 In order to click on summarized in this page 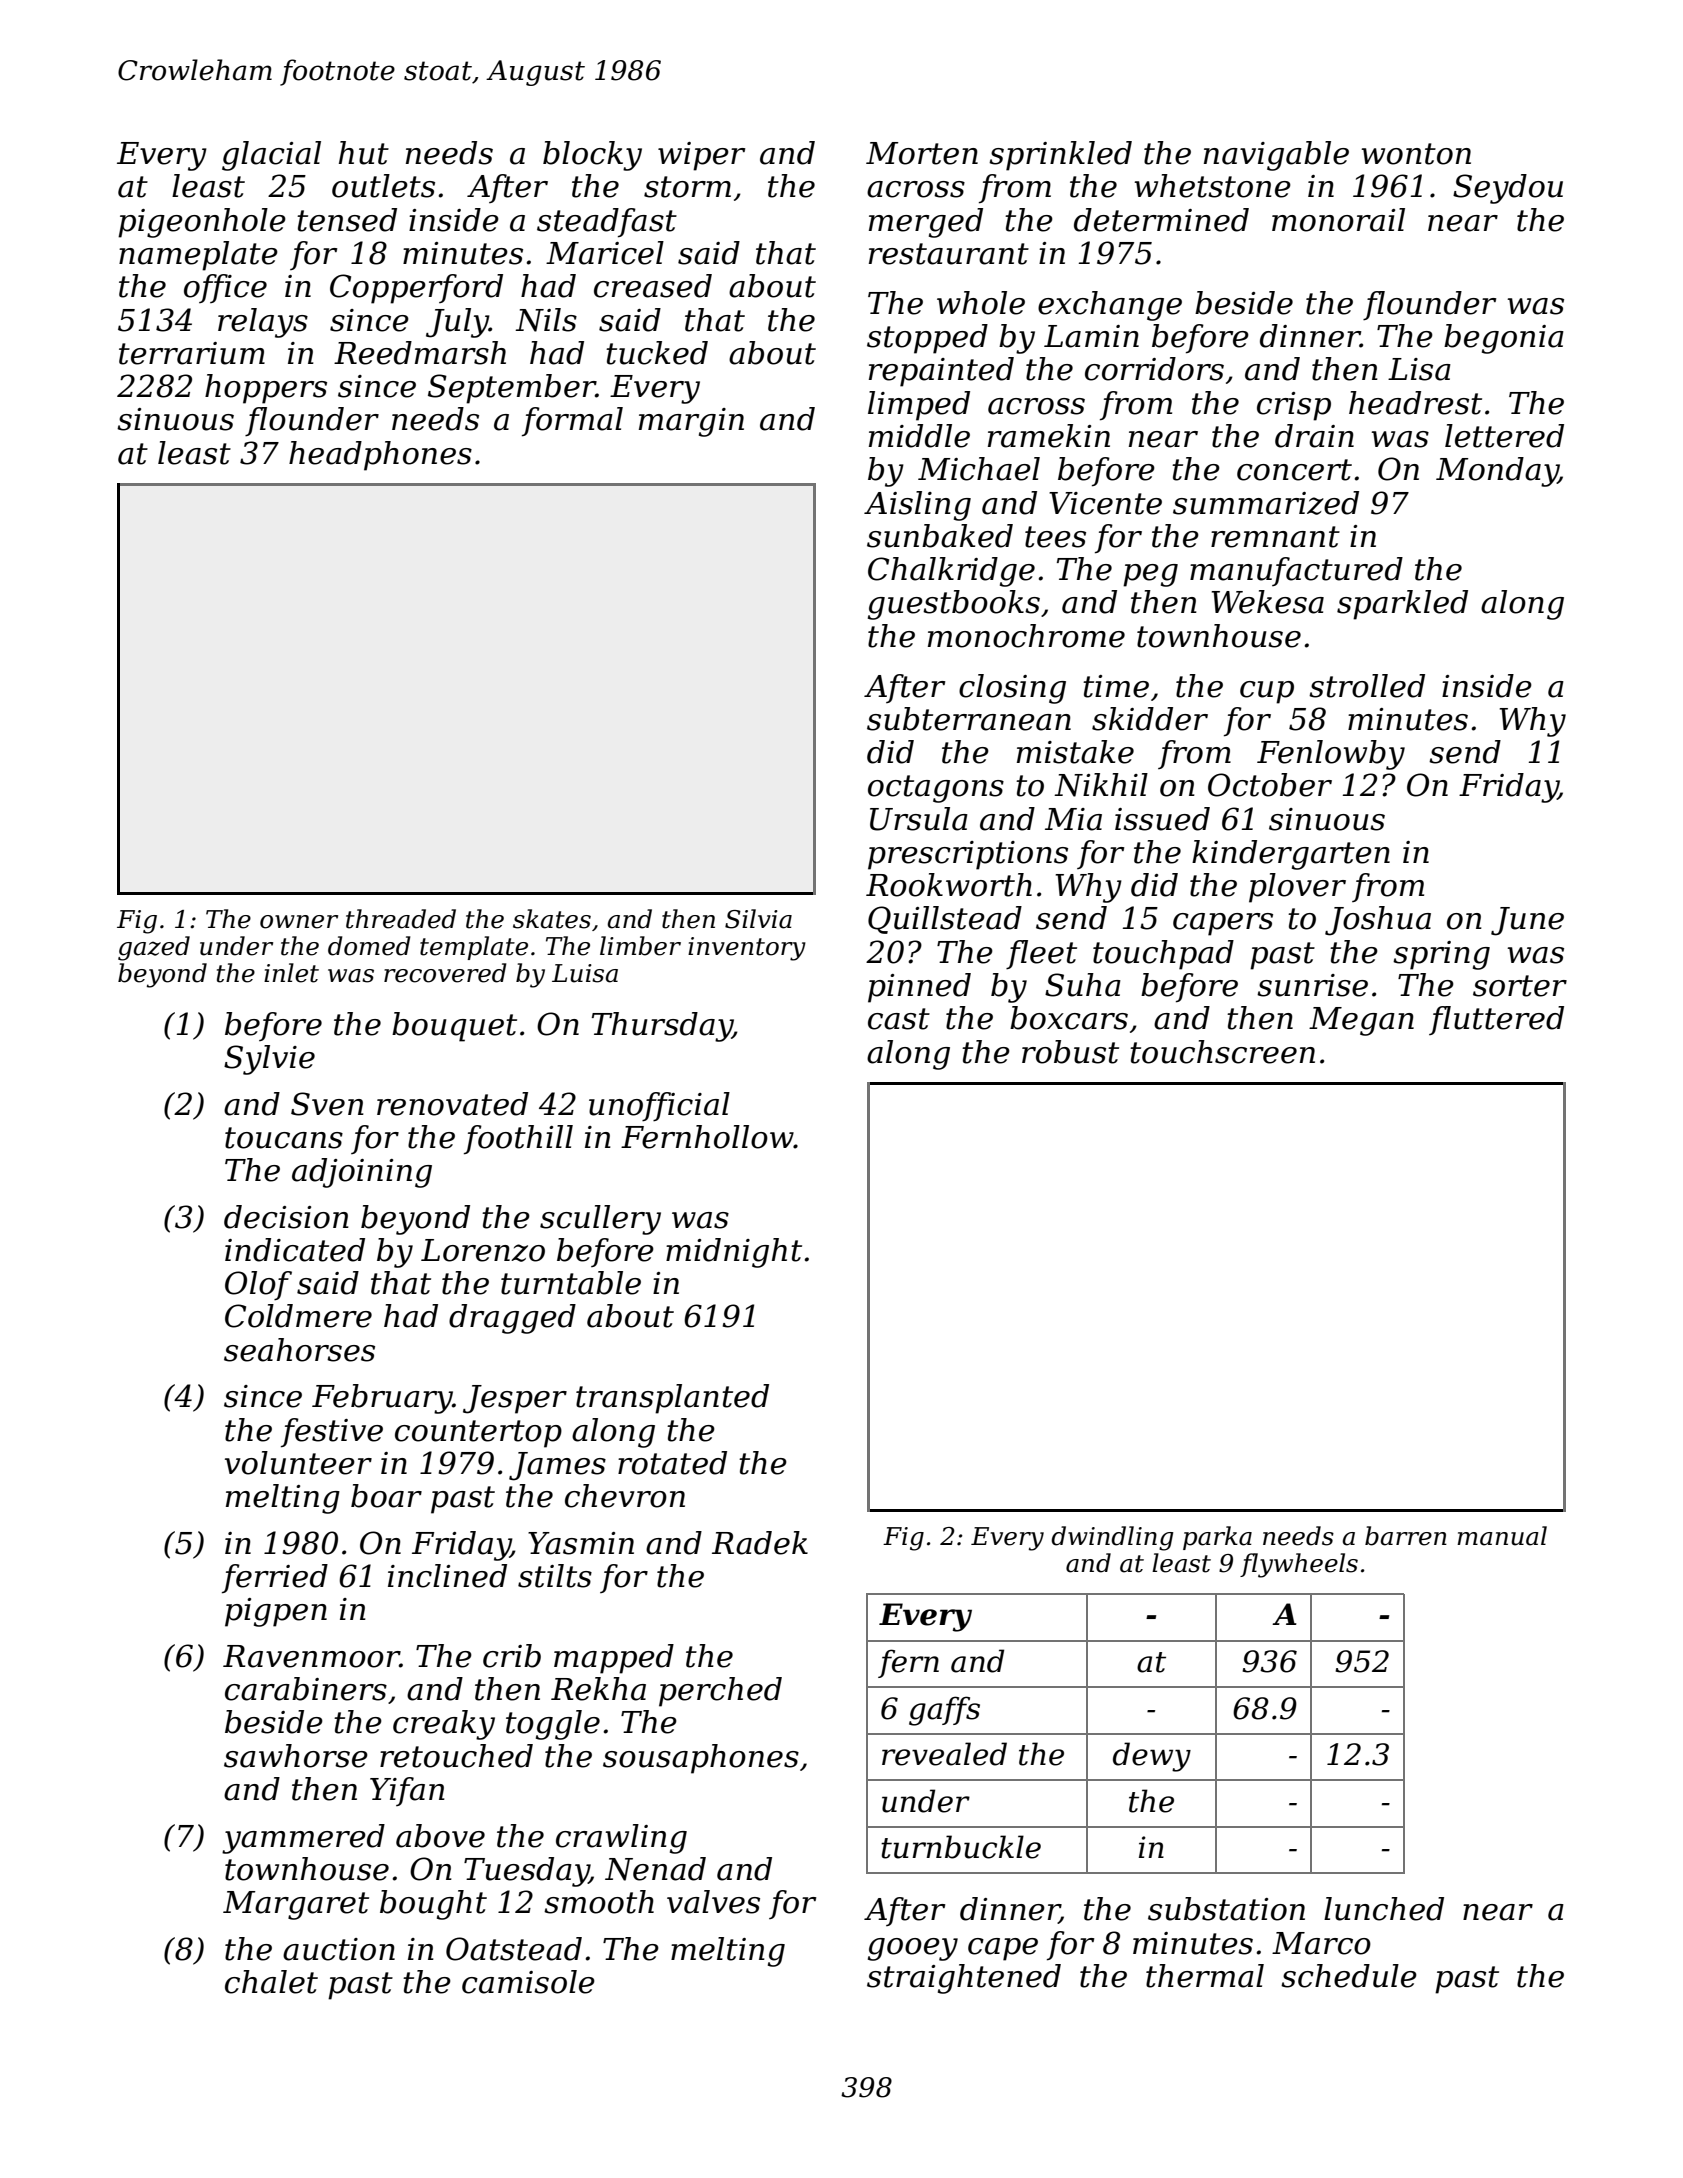, I will do `click(1266, 503)`.
